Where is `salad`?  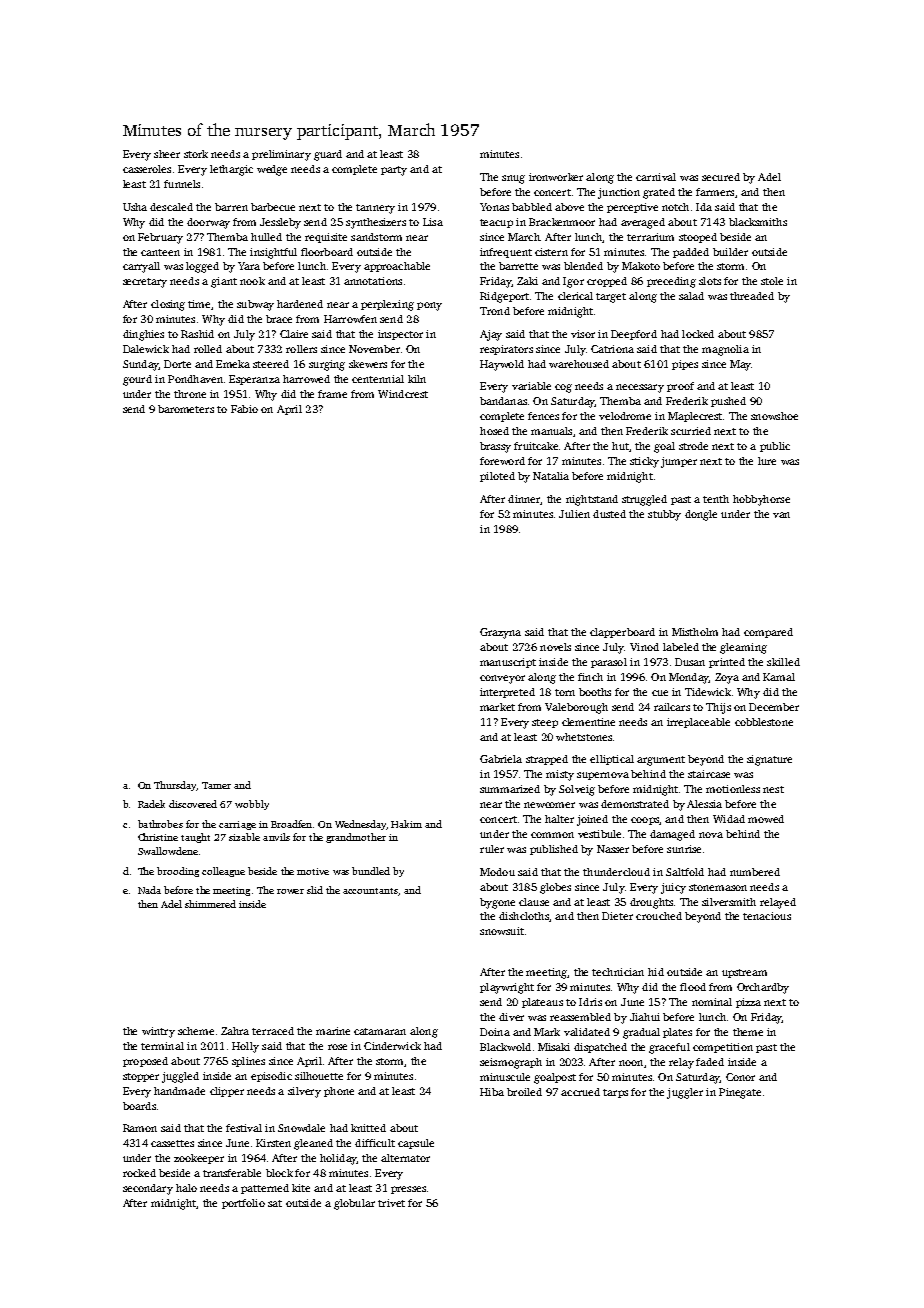
salad is located at coordinates (691, 296).
